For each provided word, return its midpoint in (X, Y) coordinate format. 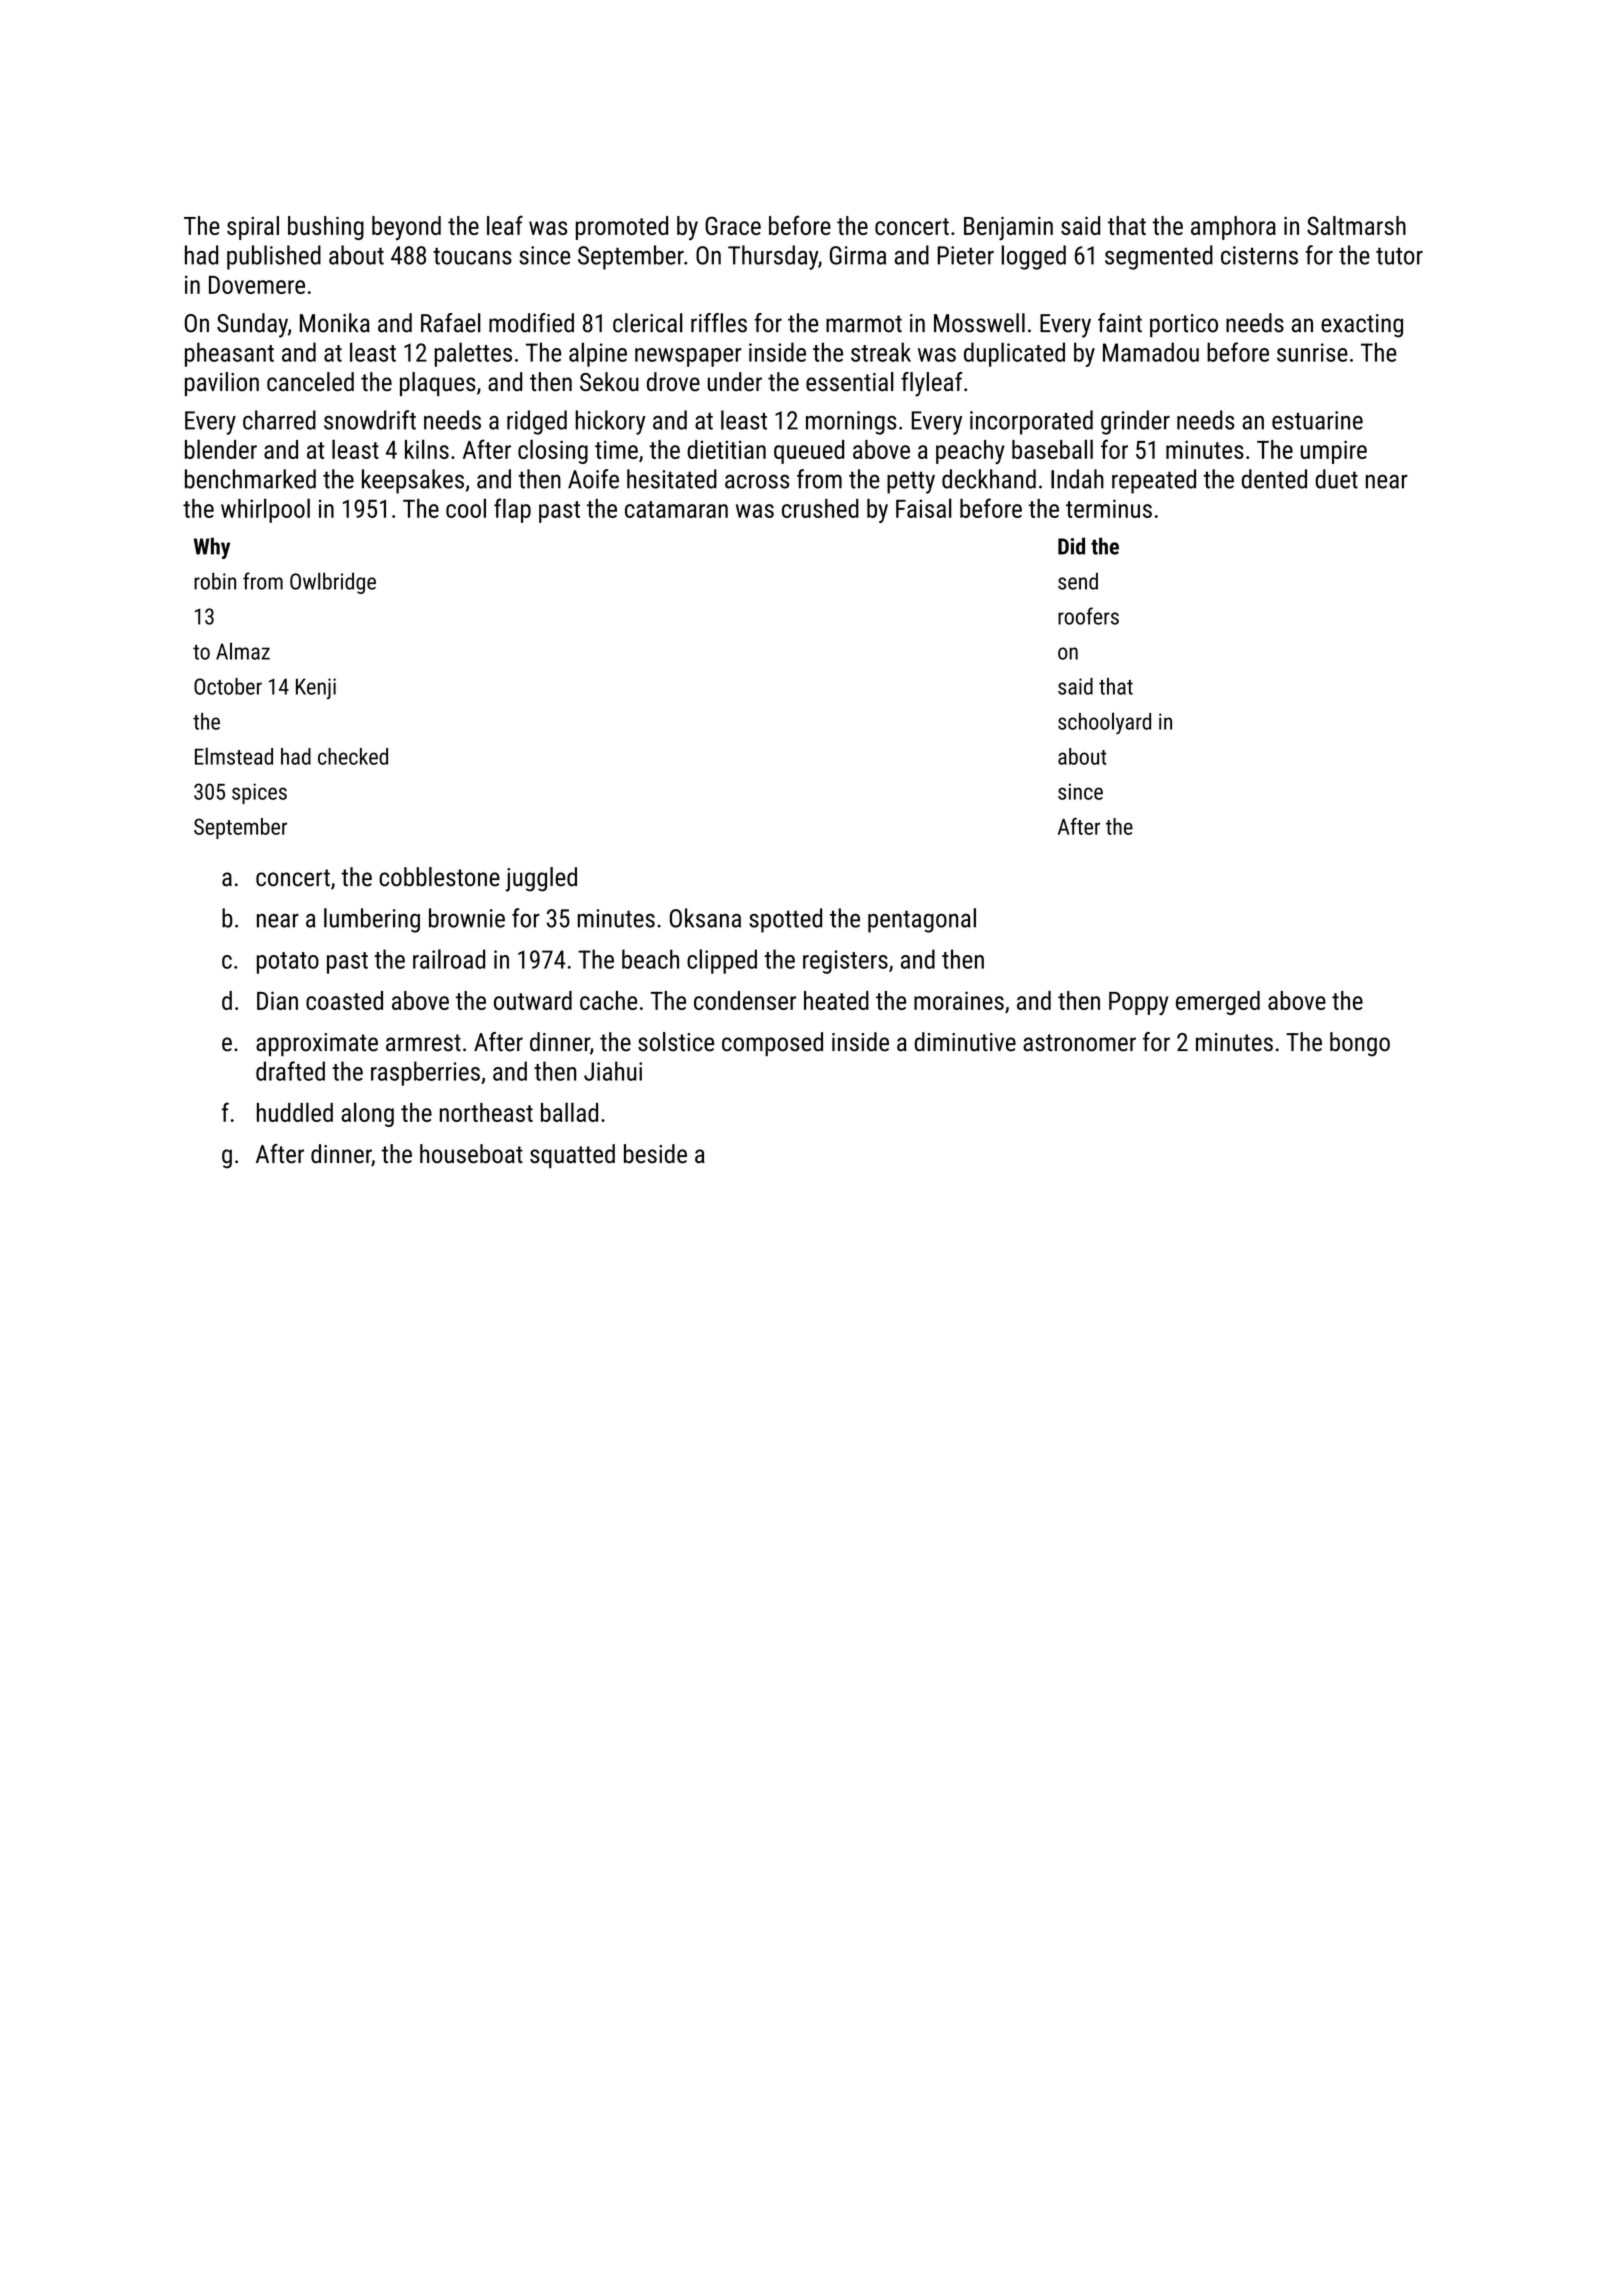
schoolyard (1104, 723)
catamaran (676, 509)
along (367, 1114)
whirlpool (265, 510)
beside (655, 1153)
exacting (1362, 326)
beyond (406, 228)
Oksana (705, 918)
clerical (648, 323)
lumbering (372, 920)
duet (1336, 479)
